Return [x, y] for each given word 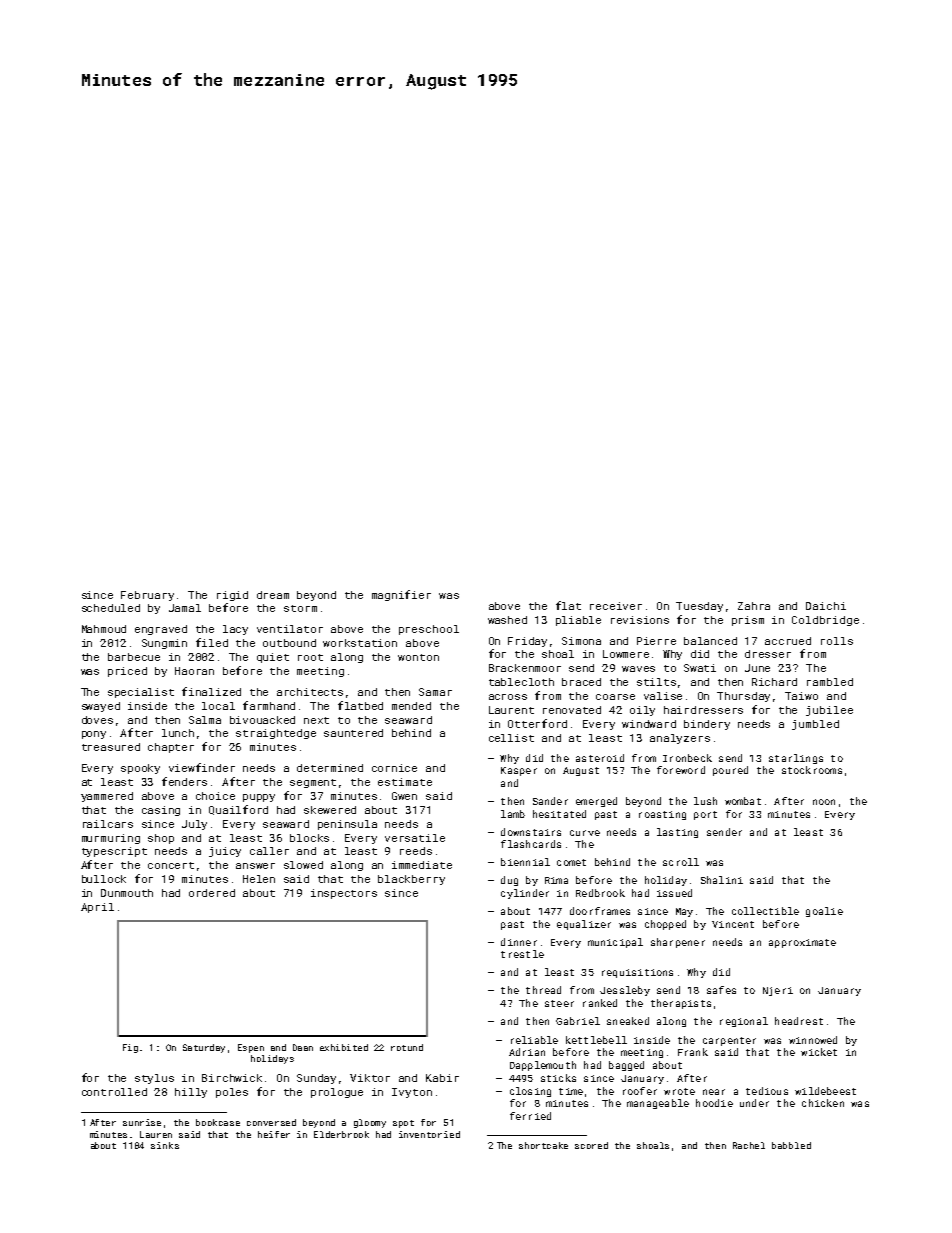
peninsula [347, 825]
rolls [837, 641]
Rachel [749, 1145]
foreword [681, 770]
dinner [519, 942]
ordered [212, 893]
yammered [107, 797]
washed [507, 620]
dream [273, 595]
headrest [799, 1021]
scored [591, 1145]
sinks [165, 1145]
